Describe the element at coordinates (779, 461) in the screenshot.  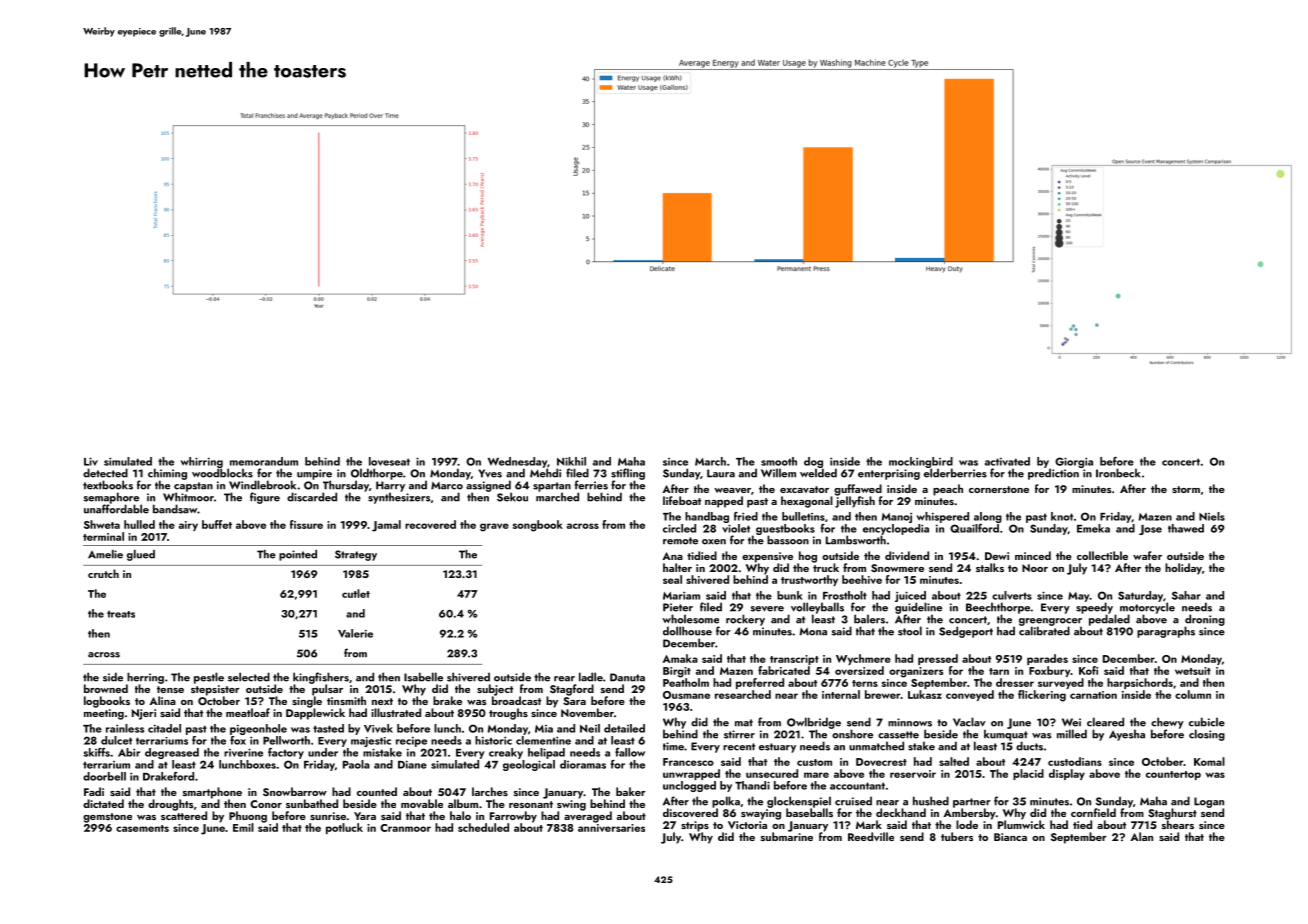
I see `smooth` at that location.
